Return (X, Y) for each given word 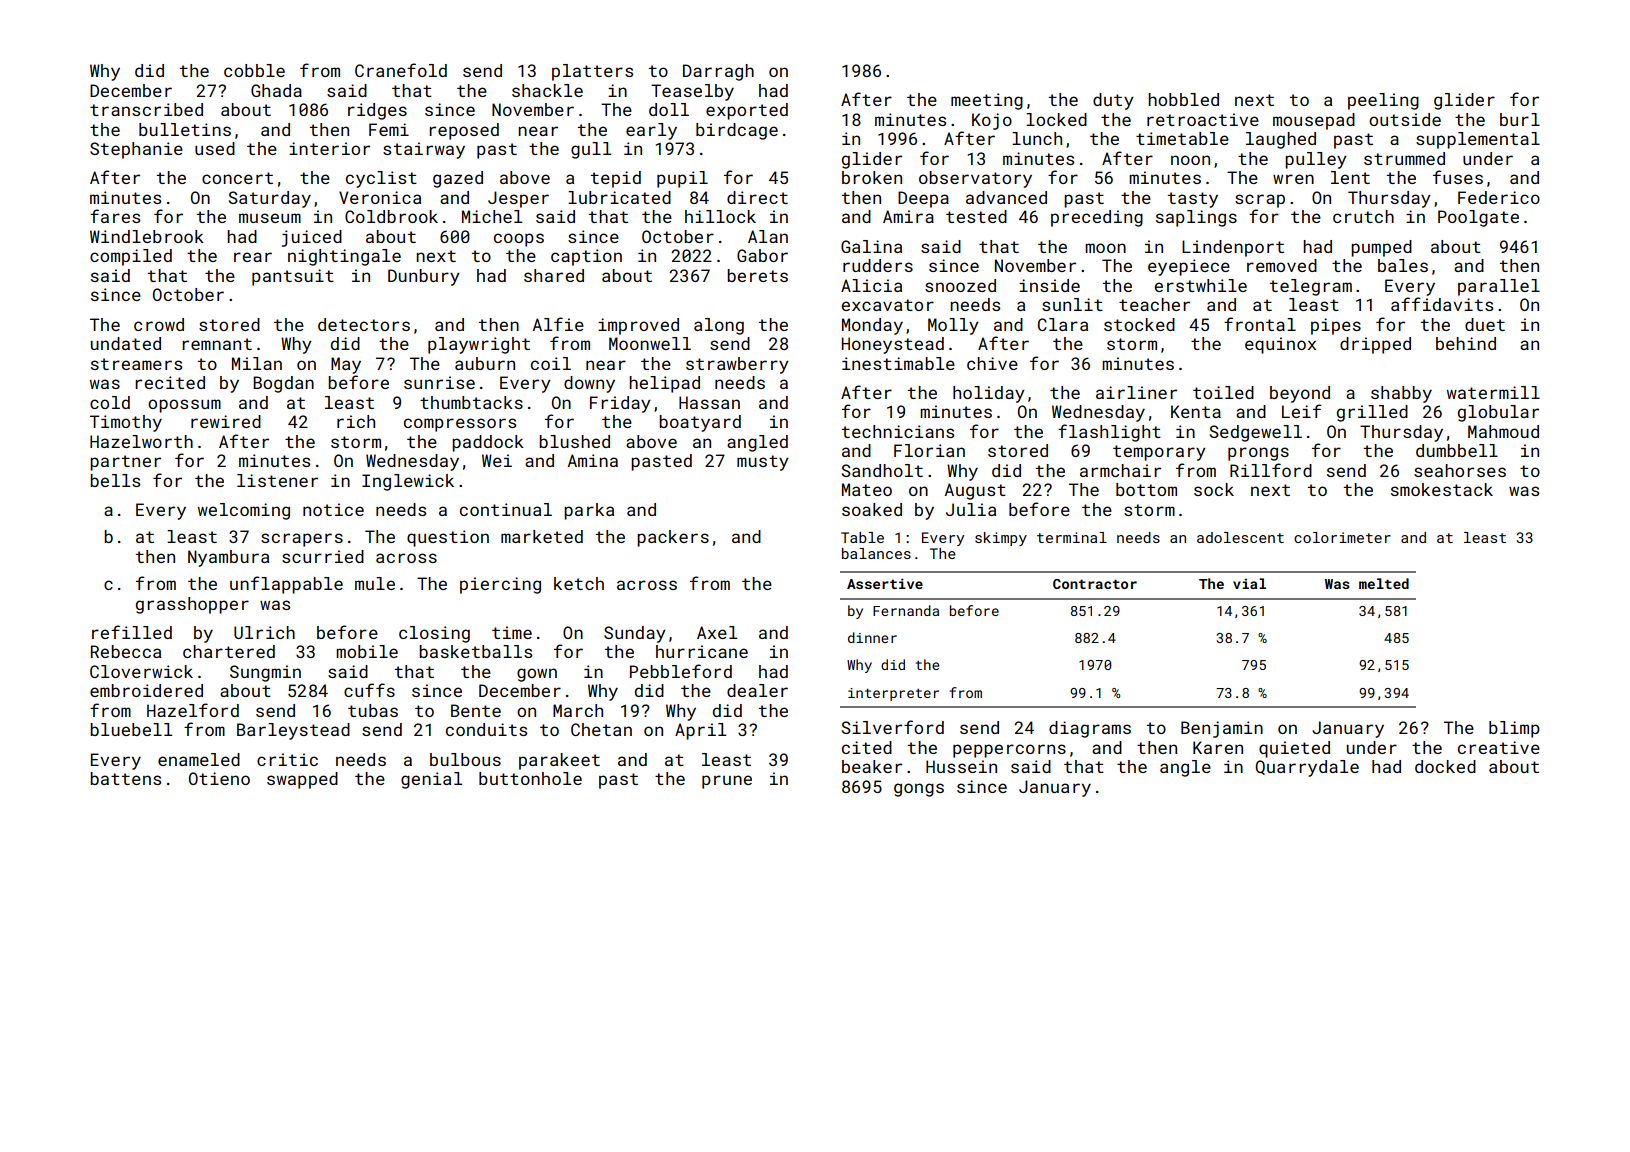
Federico (1499, 197)
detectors (364, 324)
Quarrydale (1307, 768)
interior (329, 148)
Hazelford (193, 710)
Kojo (992, 121)
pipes (1336, 326)
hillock (720, 216)
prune (727, 782)
